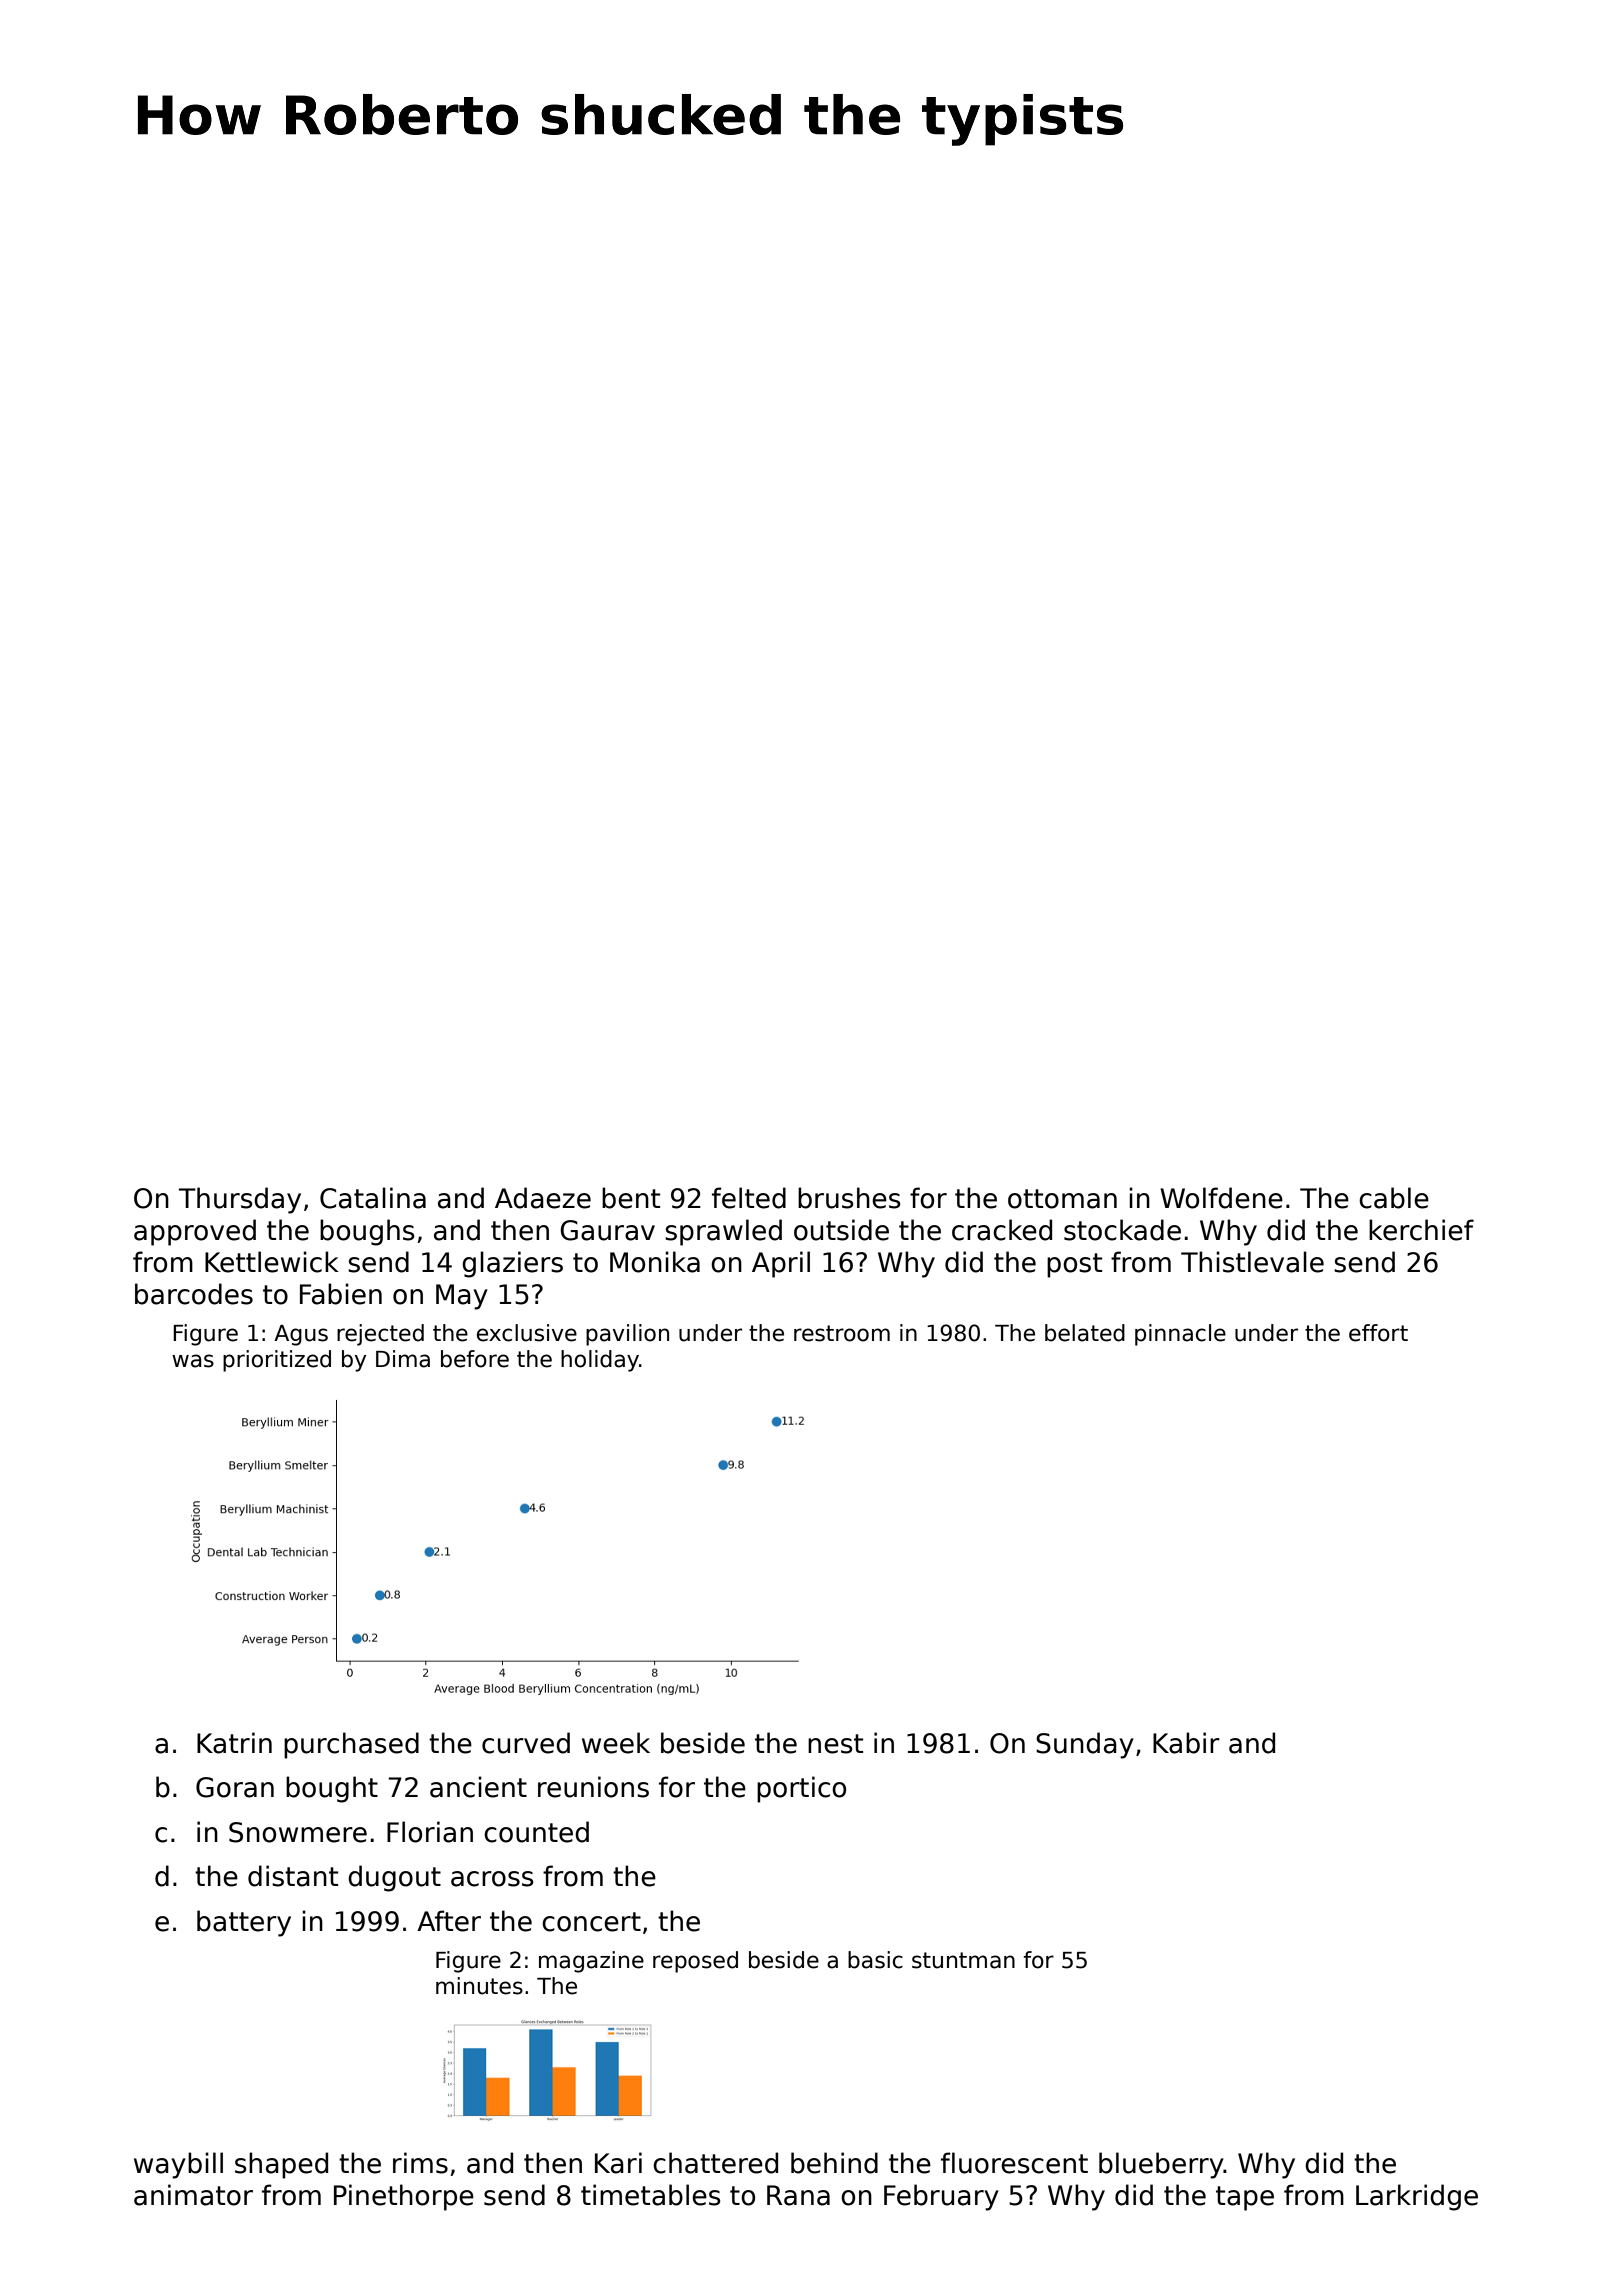 The image size is (1620, 2292). What do you see at coordinates (1186, 1743) in the screenshot?
I see `Kabir` at bounding box center [1186, 1743].
